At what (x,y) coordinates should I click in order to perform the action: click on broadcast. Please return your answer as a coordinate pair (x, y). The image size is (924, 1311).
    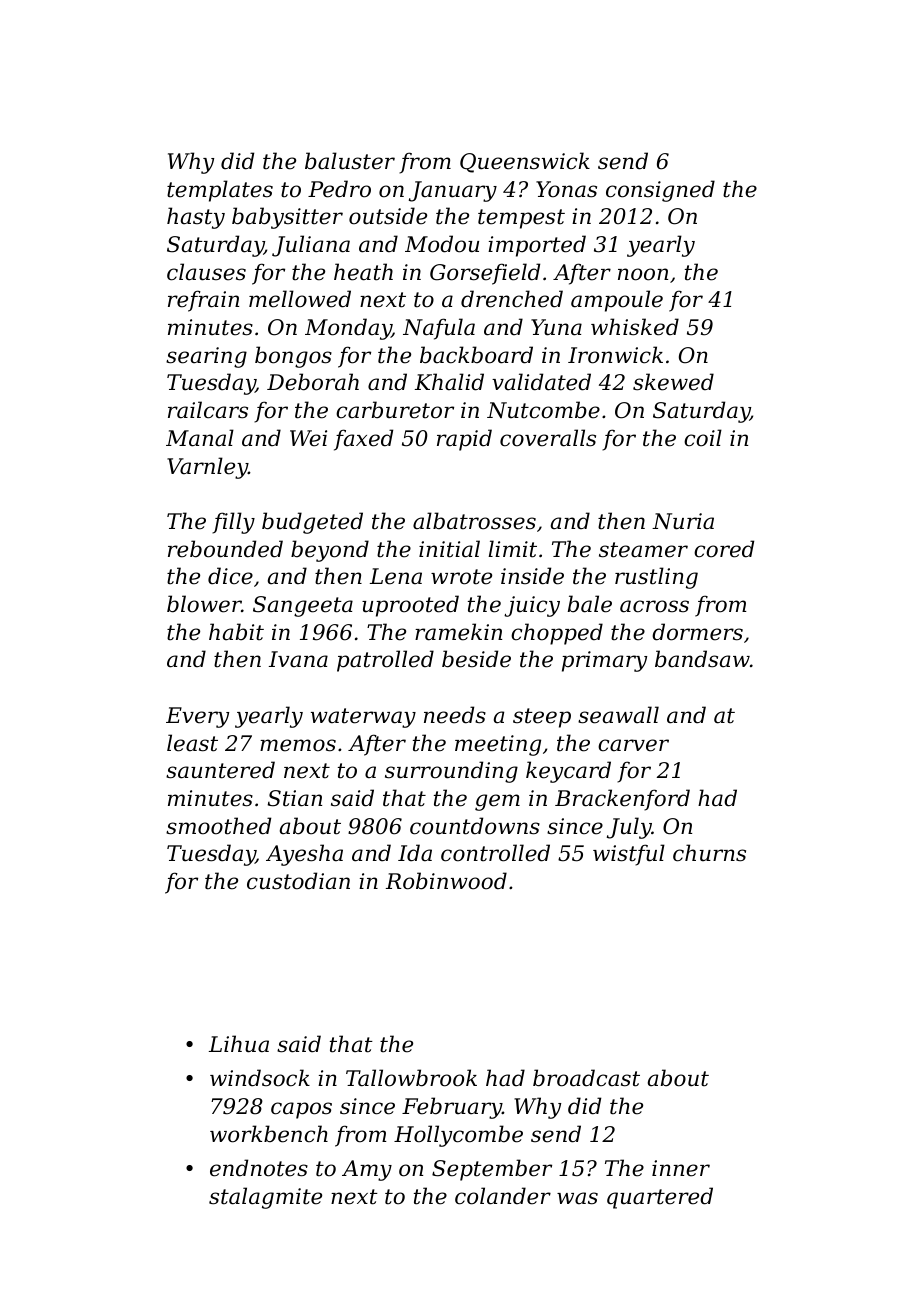
    Looking at the image, I should click on (586, 1078).
